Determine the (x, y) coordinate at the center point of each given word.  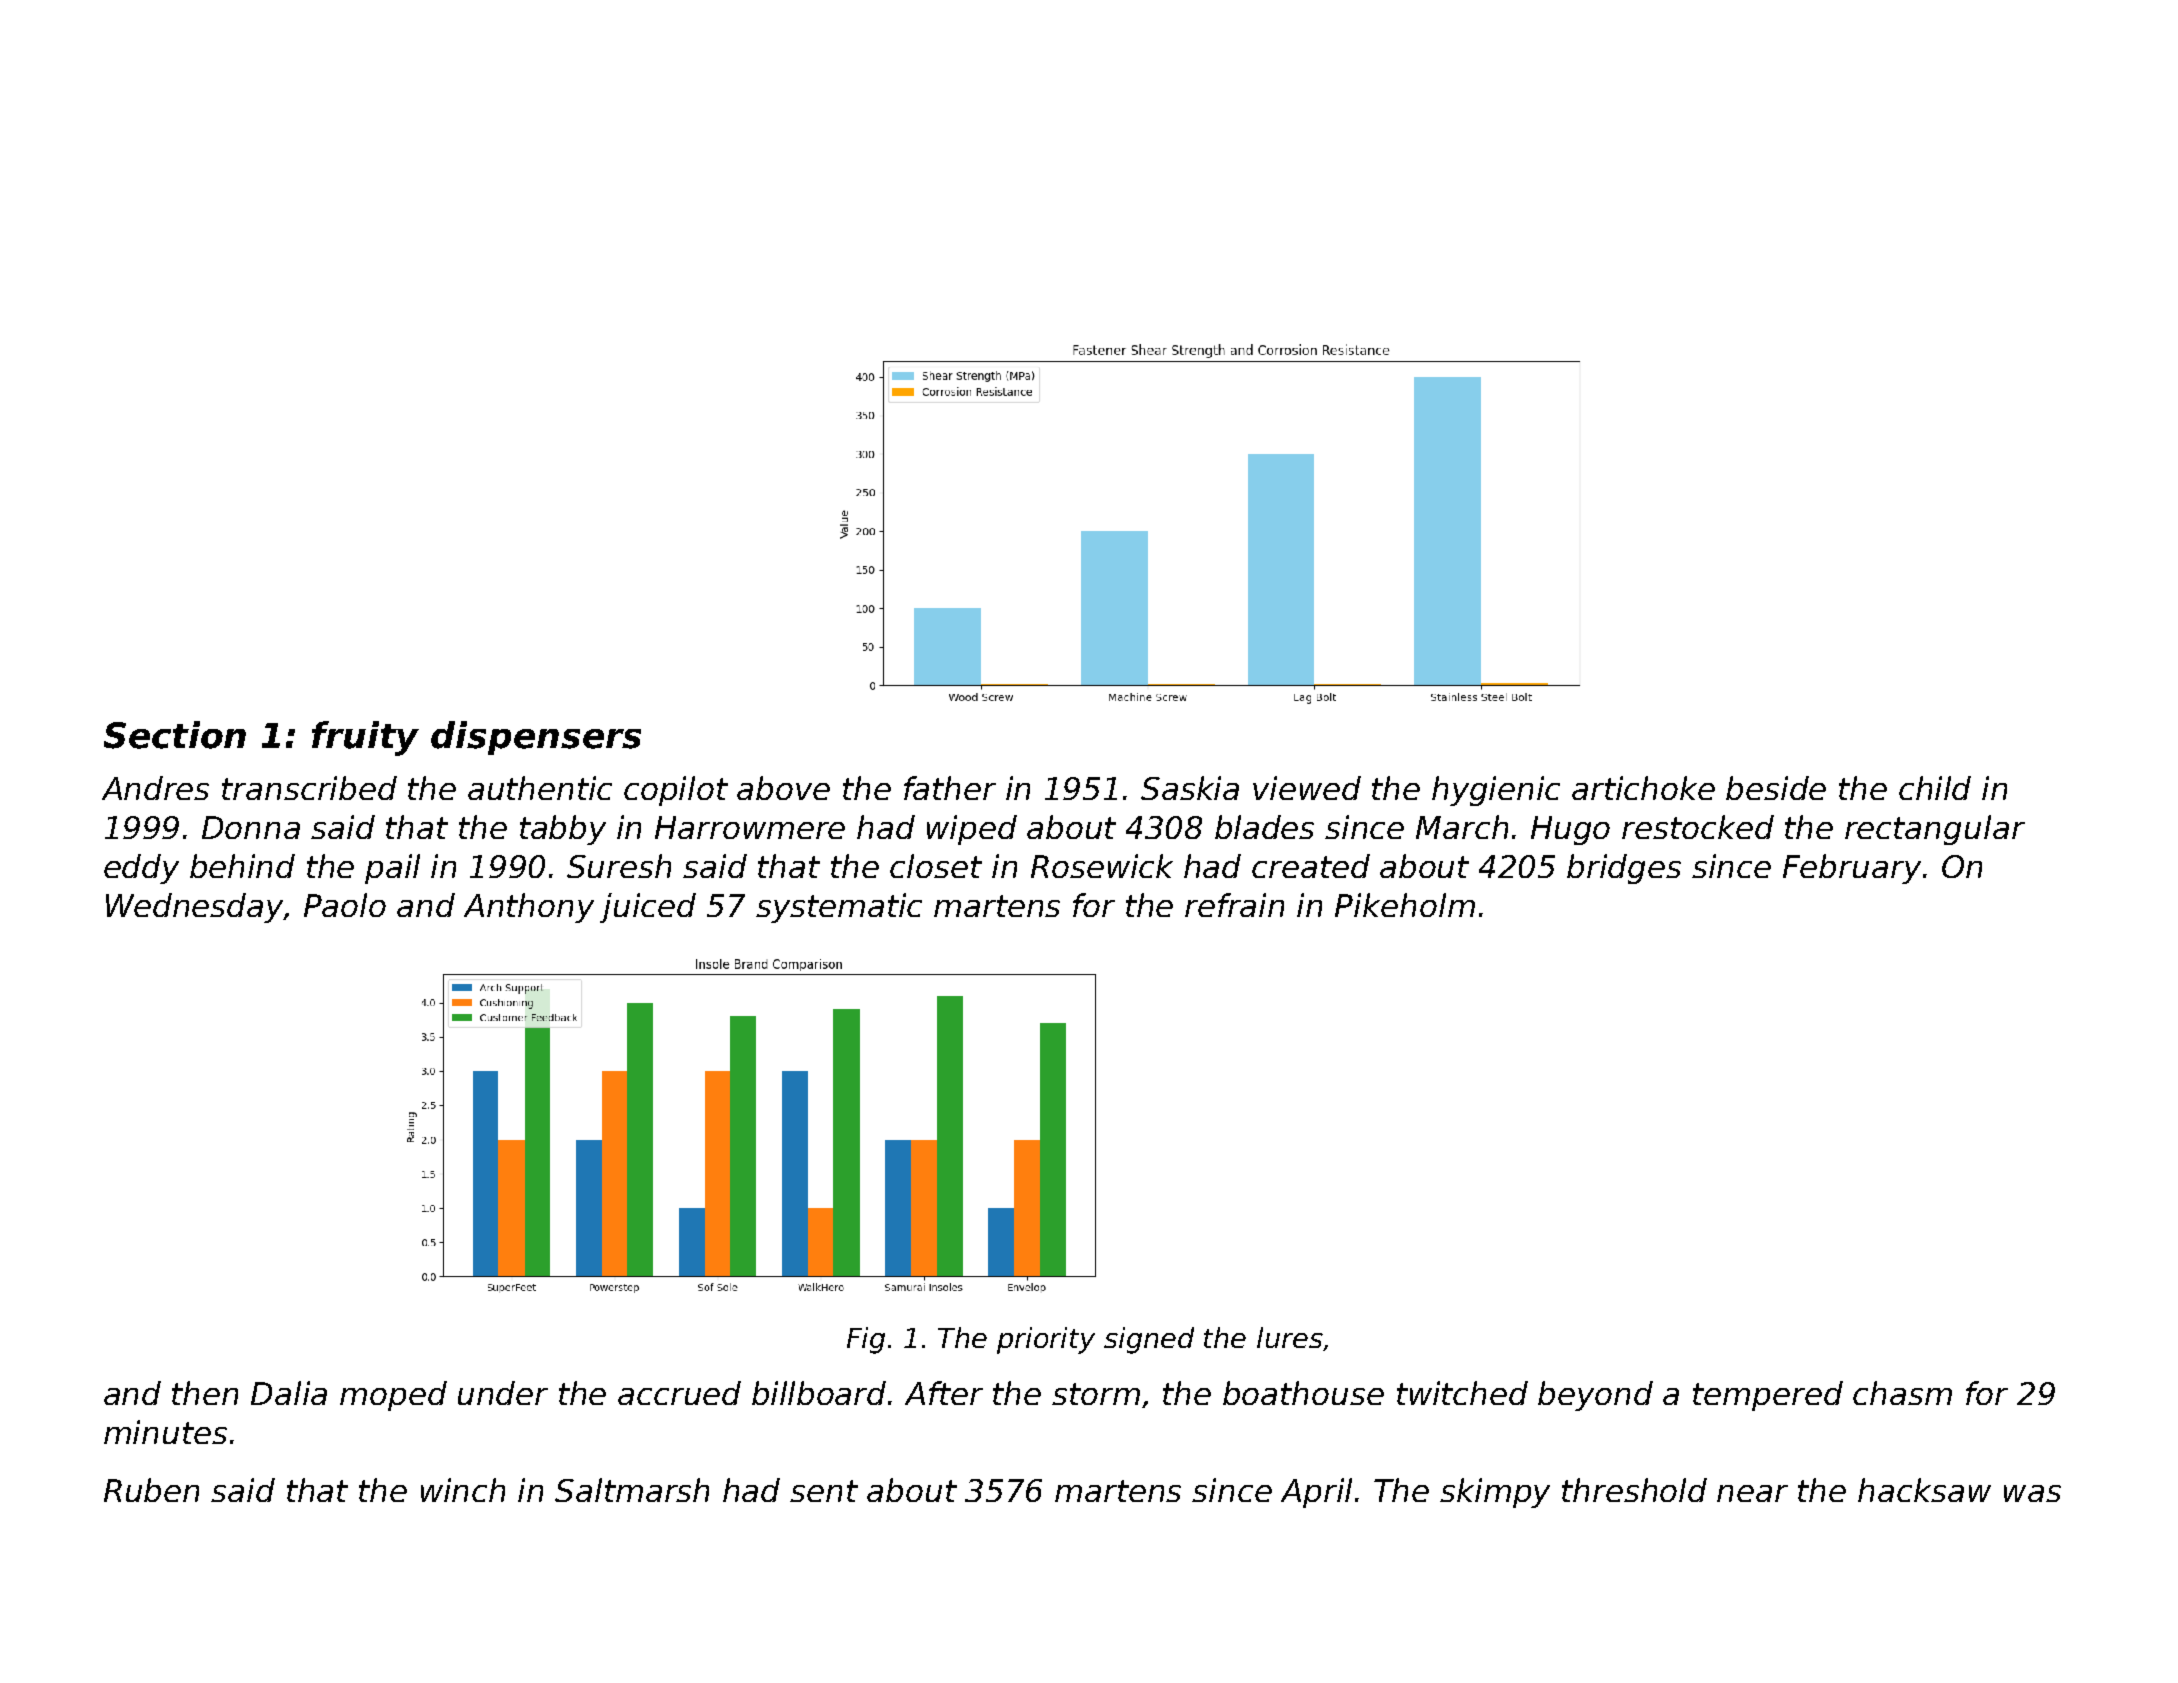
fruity (365, 738)
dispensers (536, 738)
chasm (1902, 1393)
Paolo (345, 905)
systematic (839, 908)
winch (463, 1490)
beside (1776, 788)
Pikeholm (1405, 905)
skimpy (1495, 1493)
